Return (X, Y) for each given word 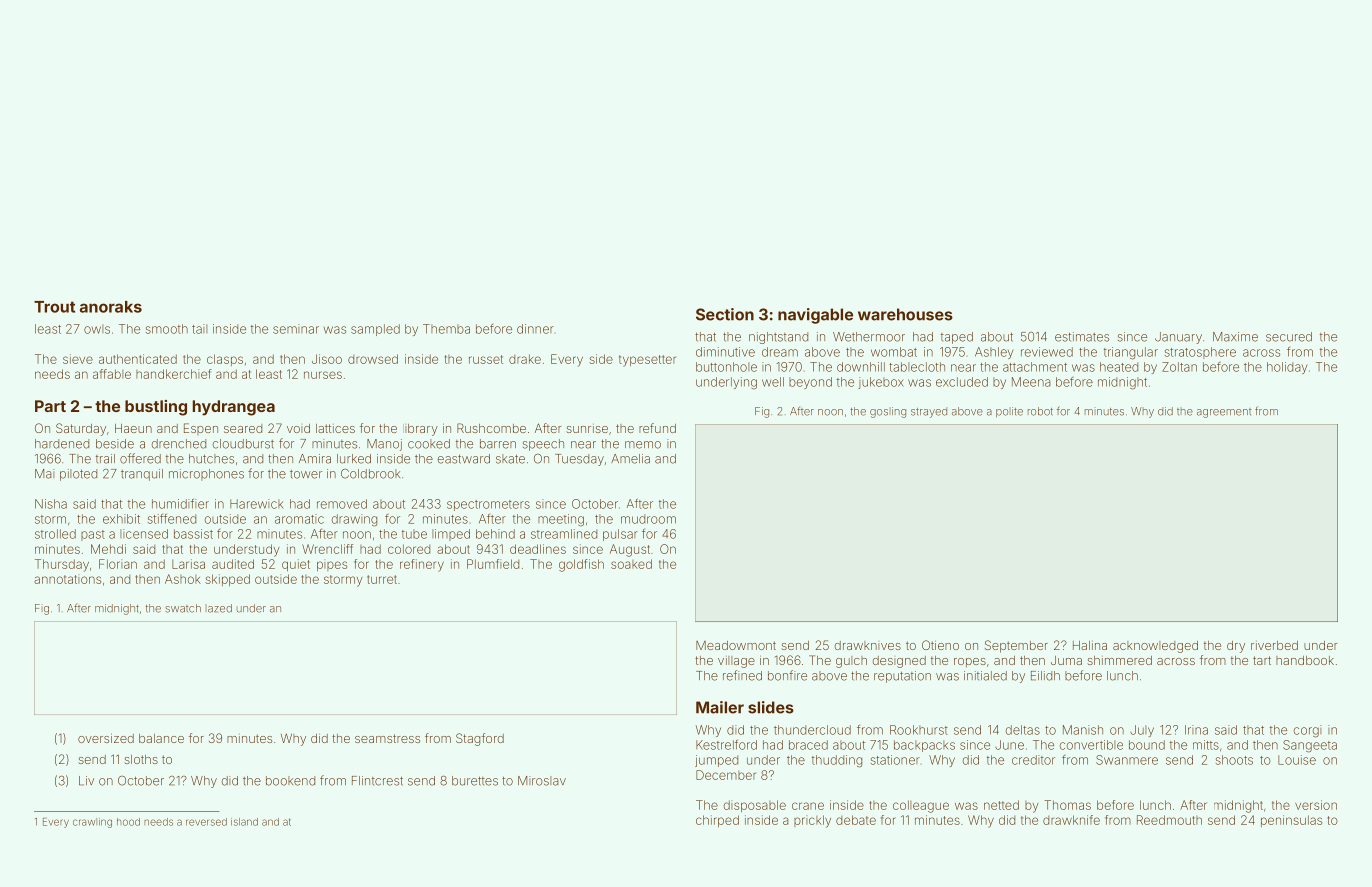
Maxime (1235, 337)
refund (657, 428)
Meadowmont (736, 645)
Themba (446, 329)
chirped (717, 821)
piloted (78, 475)
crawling (92, 823)
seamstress (387, 738)
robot (1040, 411)
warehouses (905, 314)
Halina (1090, 645)
